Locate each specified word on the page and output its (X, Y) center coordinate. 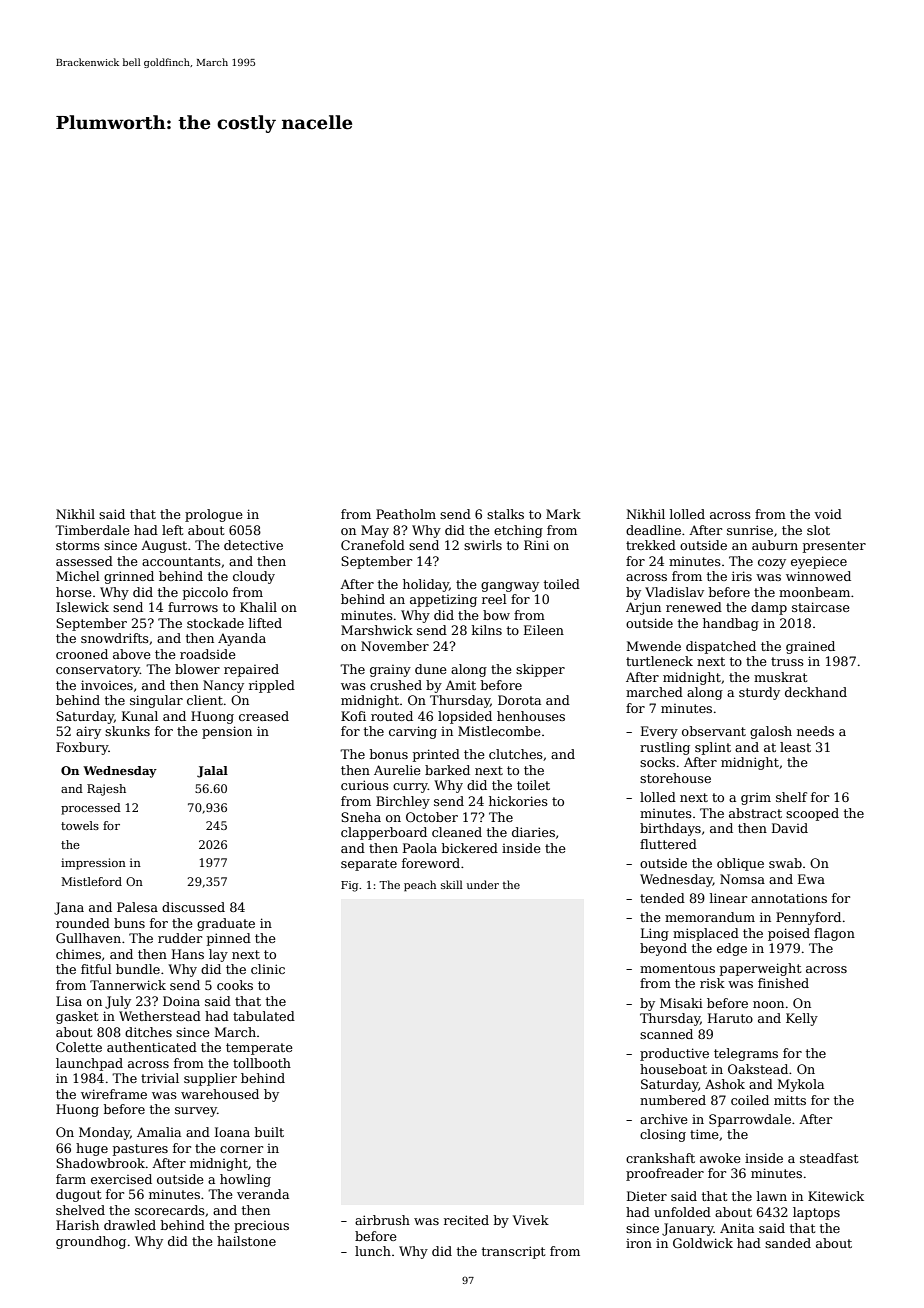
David (790, 828)
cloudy (254, 577)
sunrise (750, 530)
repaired (251, 670)
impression (93, 864)
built (269, 1132)
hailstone (246, 1241)
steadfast (829, 1158)
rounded (83, 923)
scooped (812, 814)
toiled (562, 584)
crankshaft (660, 1158)
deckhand (816, 692)
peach (420, 886)
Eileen (544, 630)
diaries (533, 832)
